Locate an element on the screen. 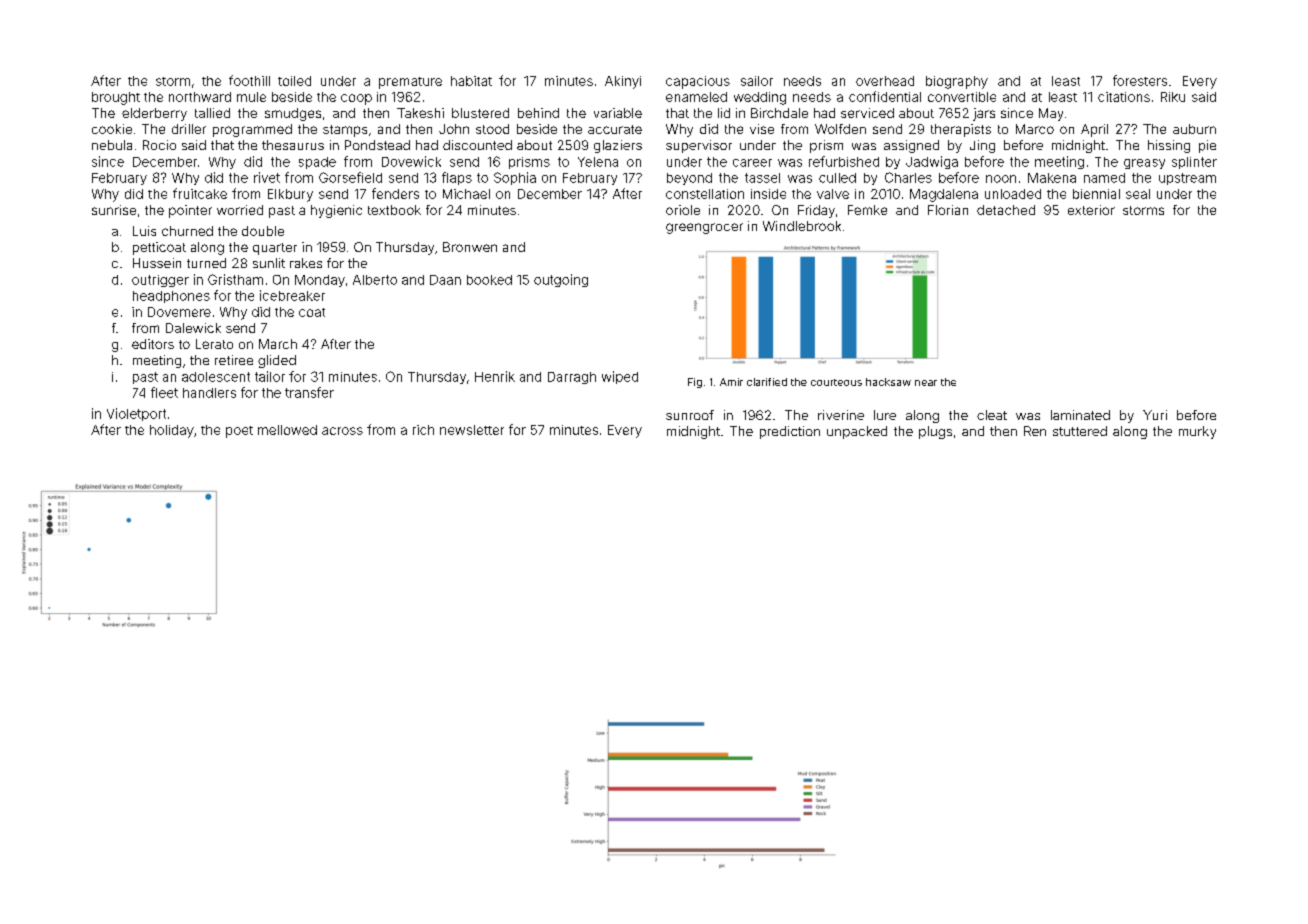 The width and height of the screenshot is (1308, 924). refurbished is located at coordinates (844, 161).
